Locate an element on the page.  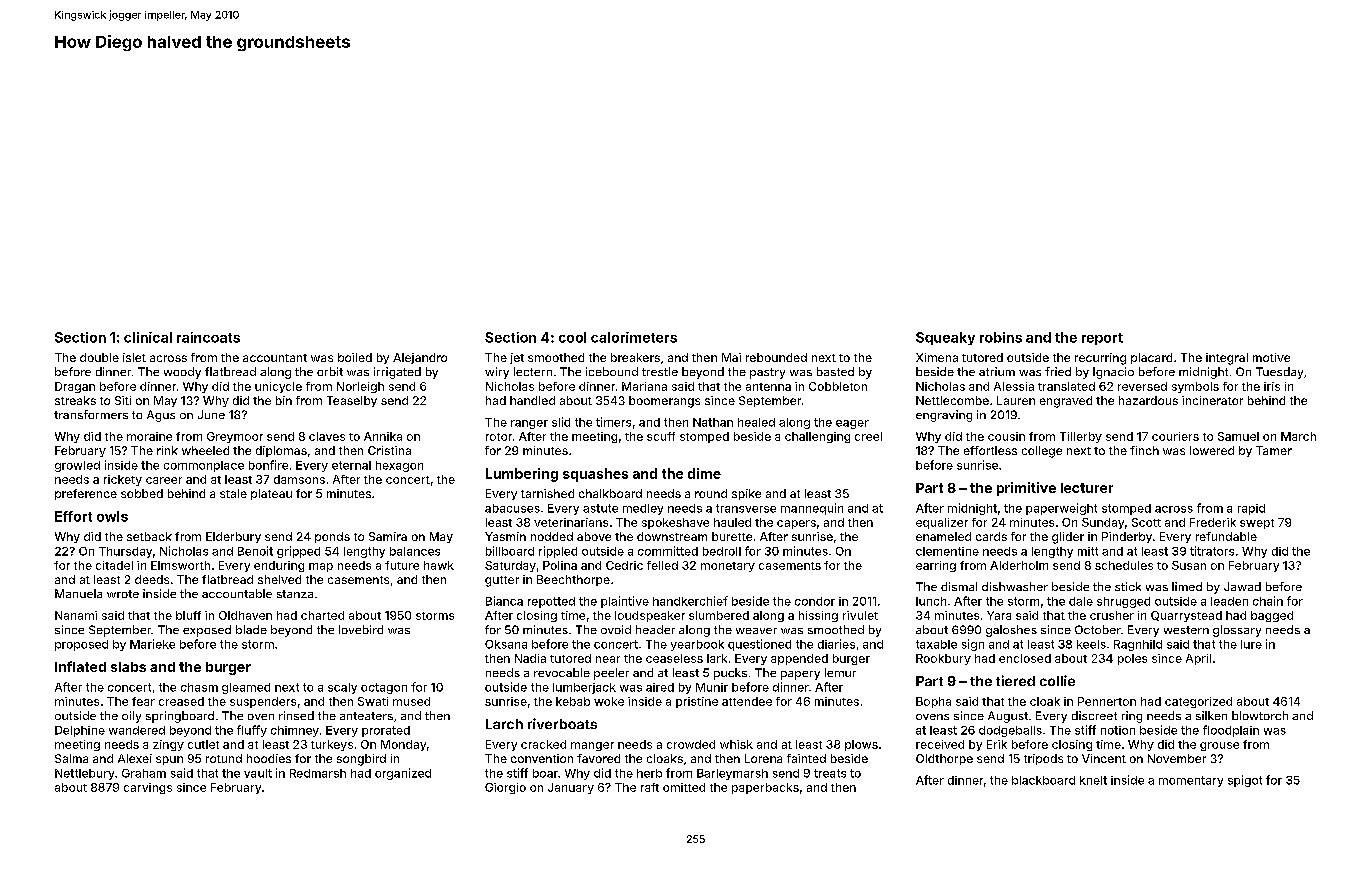
paperweight is located at coordinates (1061, 509).
